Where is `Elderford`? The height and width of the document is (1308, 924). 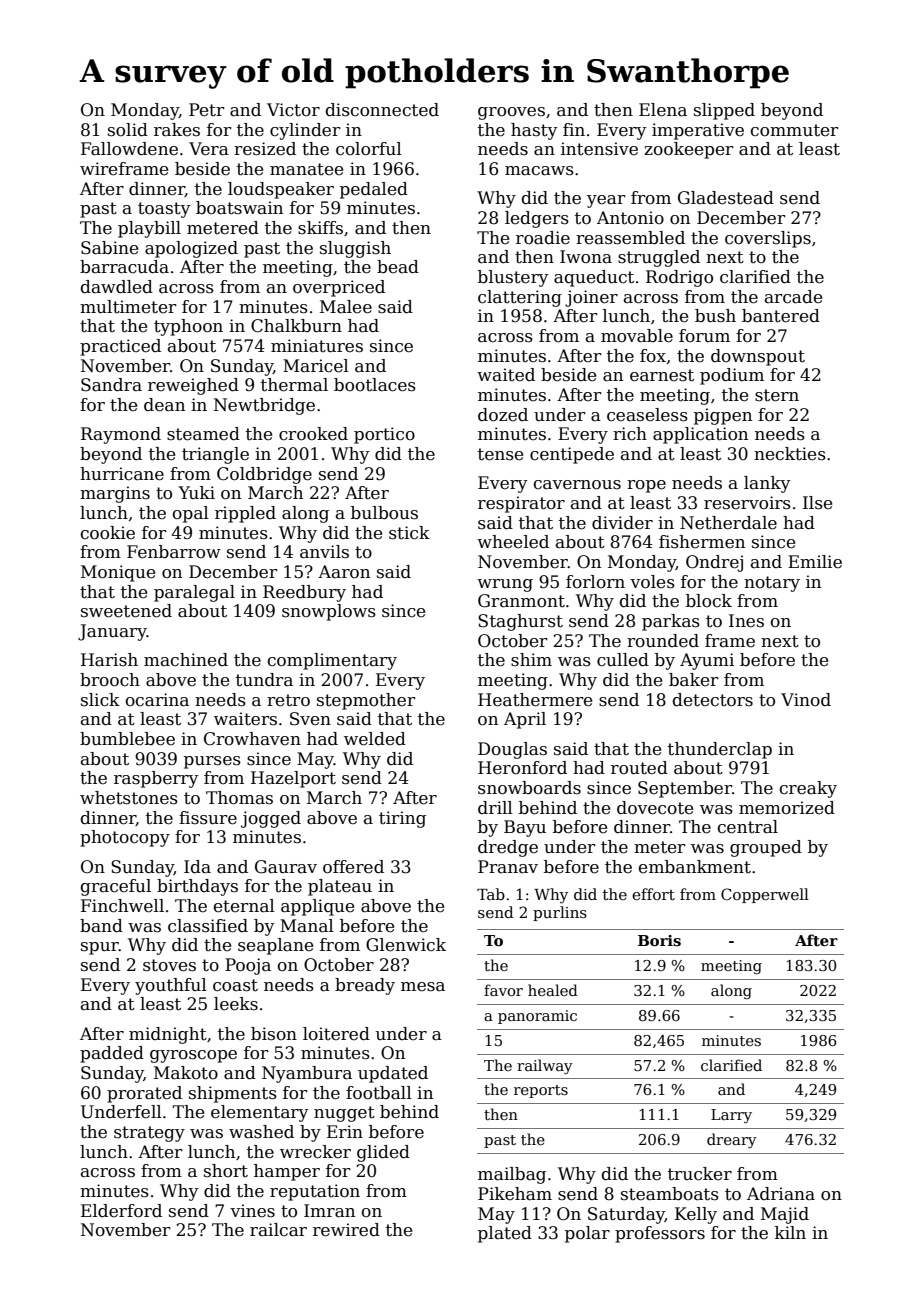
Elderford is located at coordinates (121, 1211).
